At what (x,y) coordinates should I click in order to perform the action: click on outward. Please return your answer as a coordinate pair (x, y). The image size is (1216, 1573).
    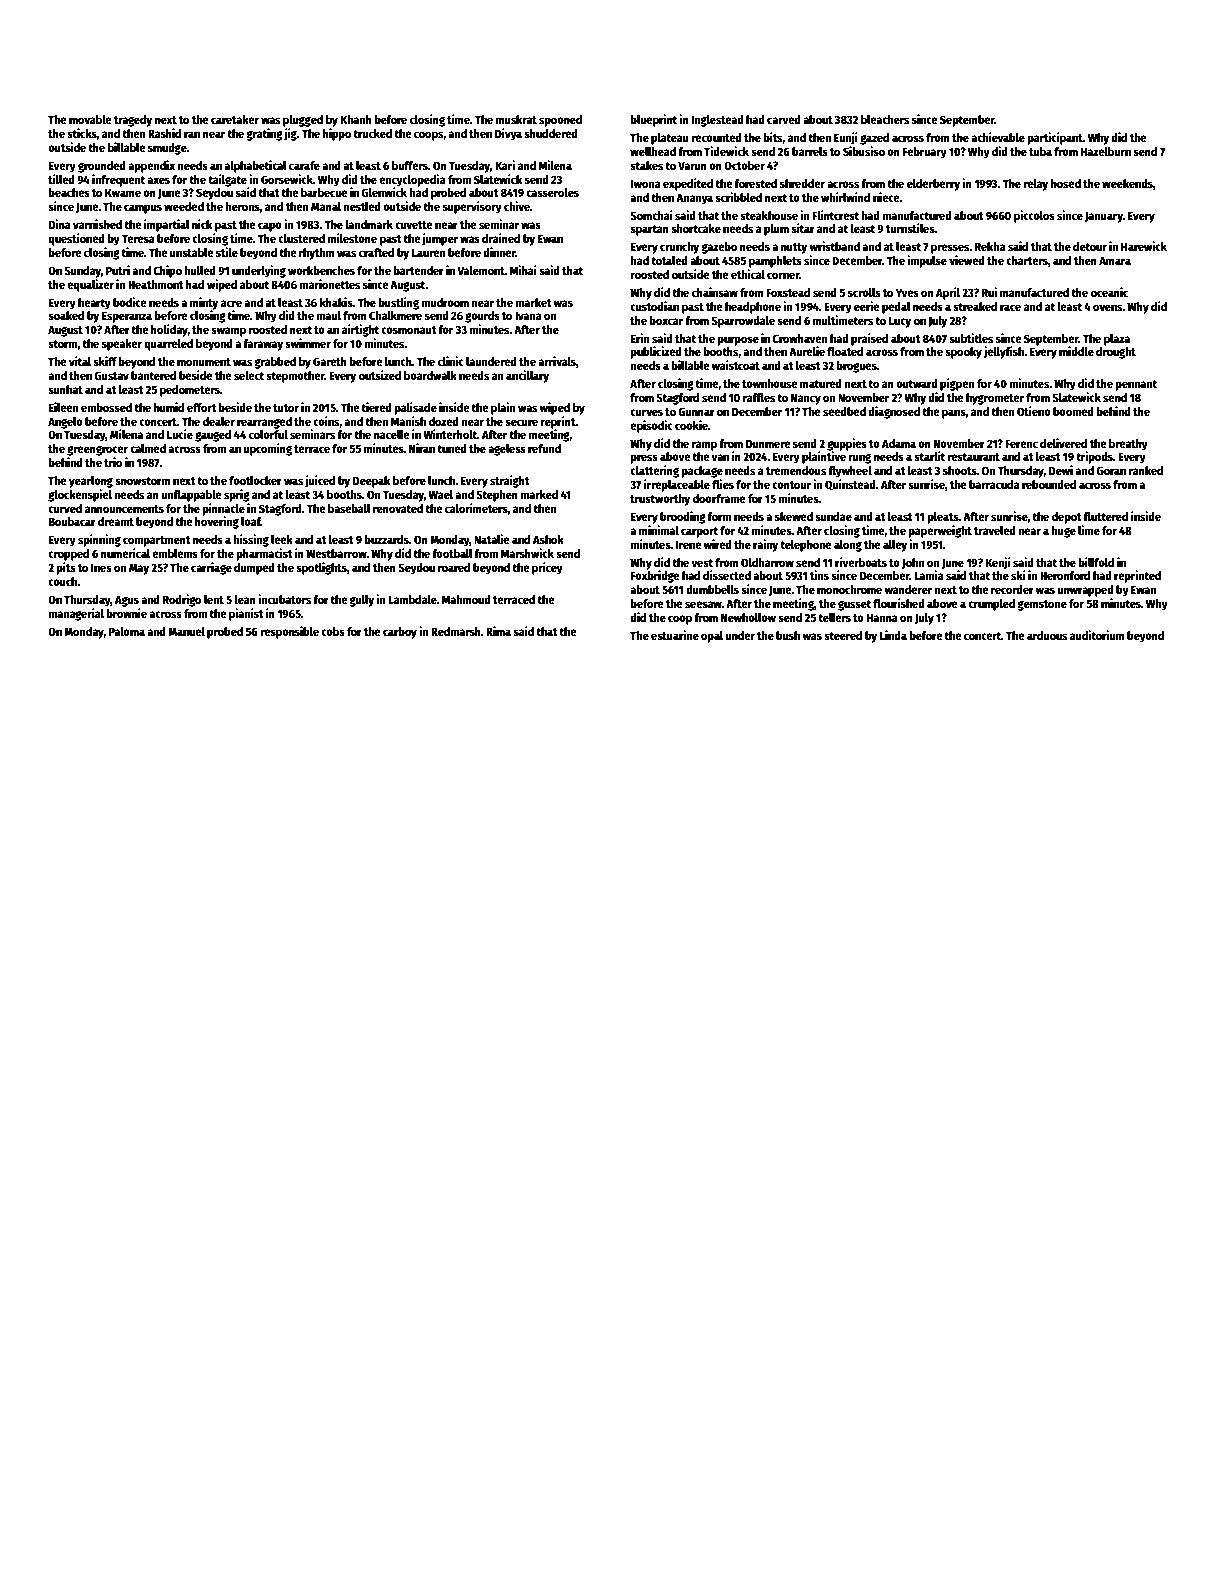
    Looking at the image, I should click on (917, 383).
